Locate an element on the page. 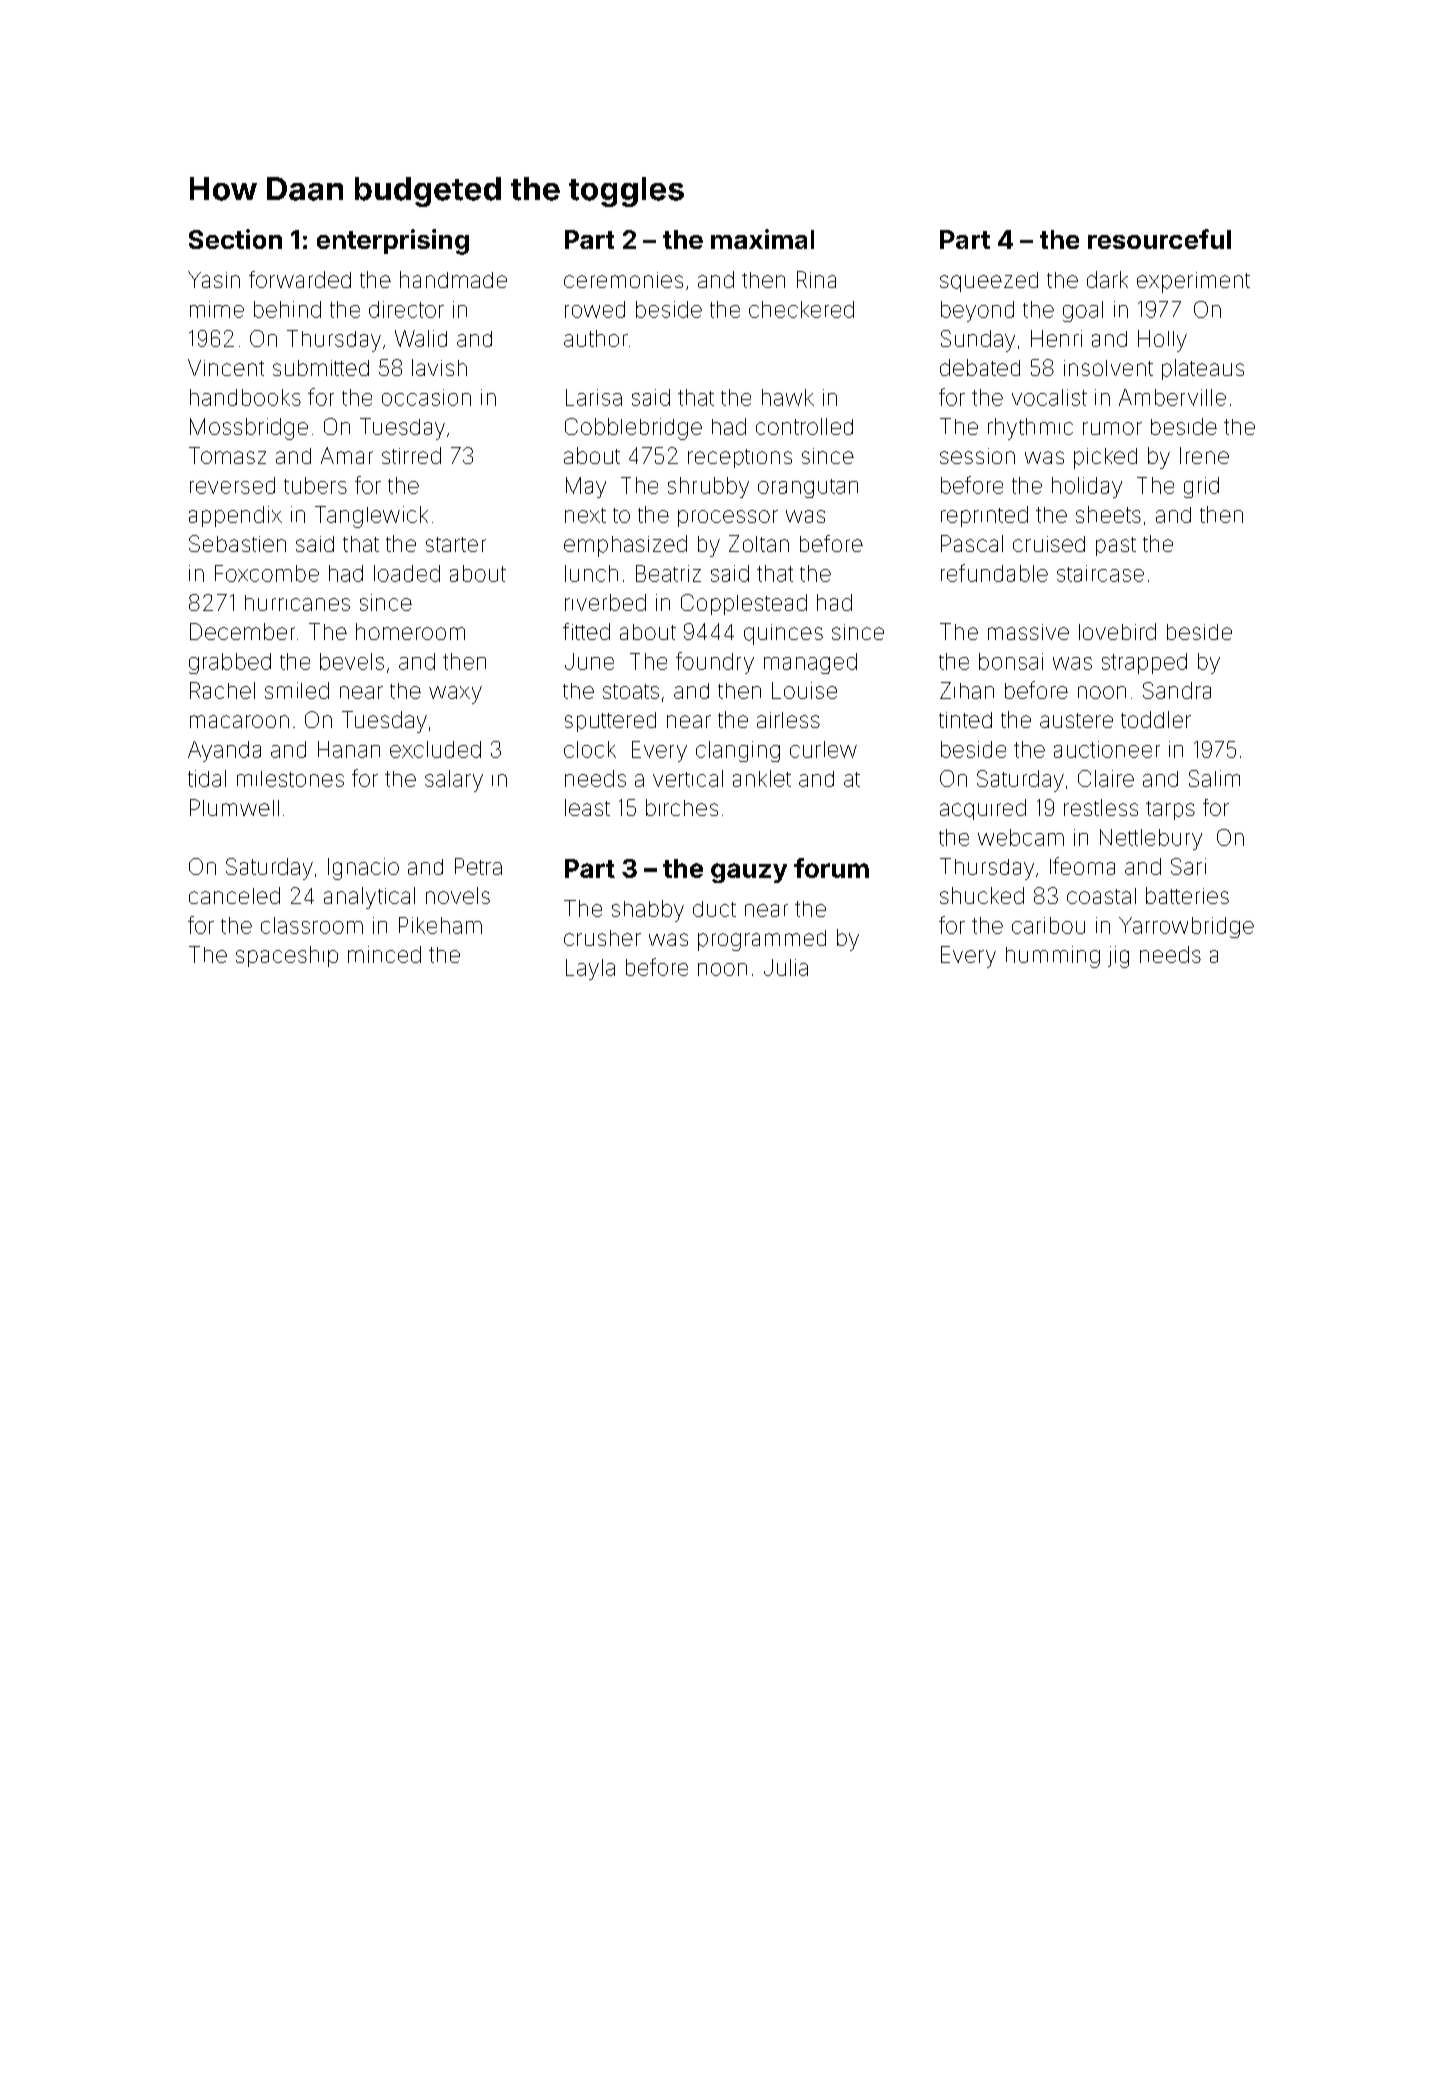 The image size is (1450, 2100). fitted is located at coordinates (586, 631).
